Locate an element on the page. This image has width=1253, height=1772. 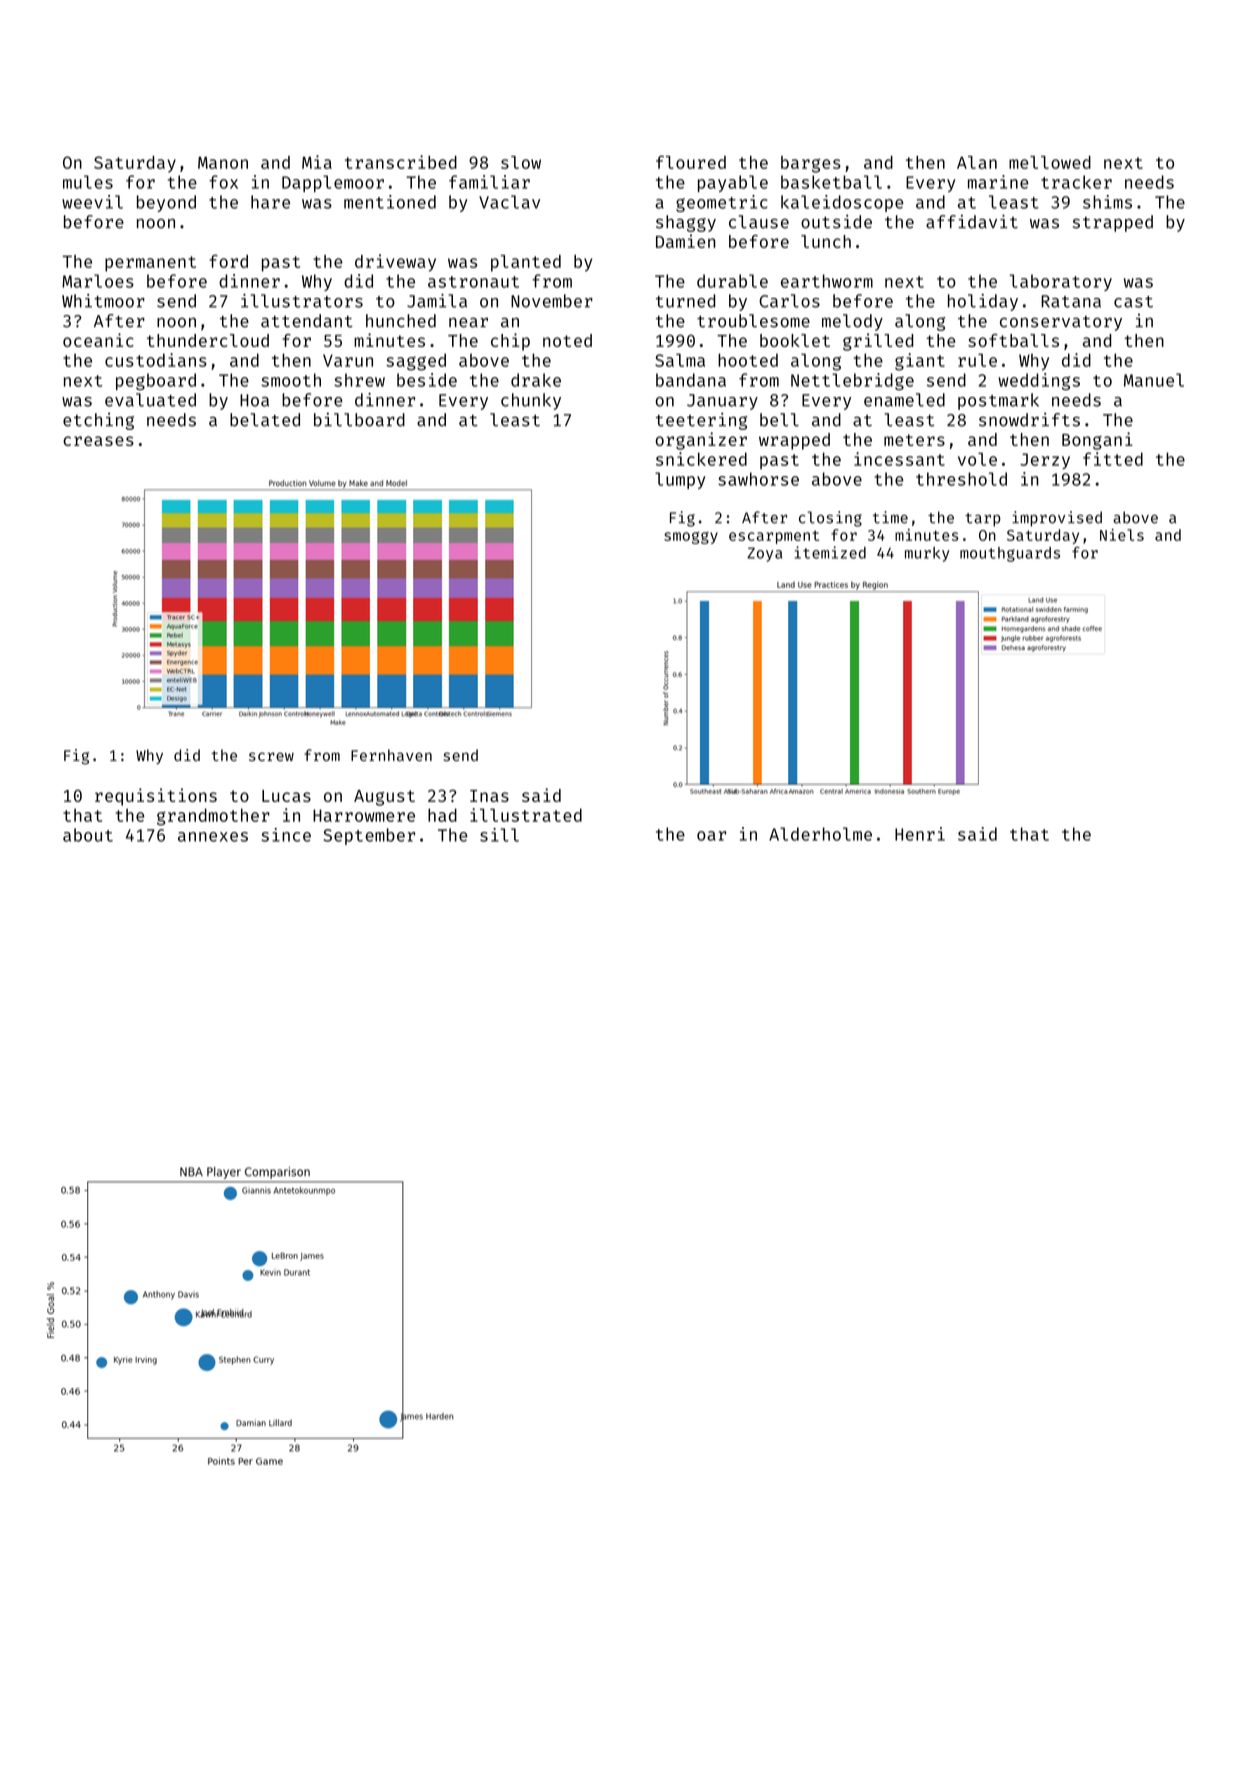
slow is located at coordinates (521, 162).
